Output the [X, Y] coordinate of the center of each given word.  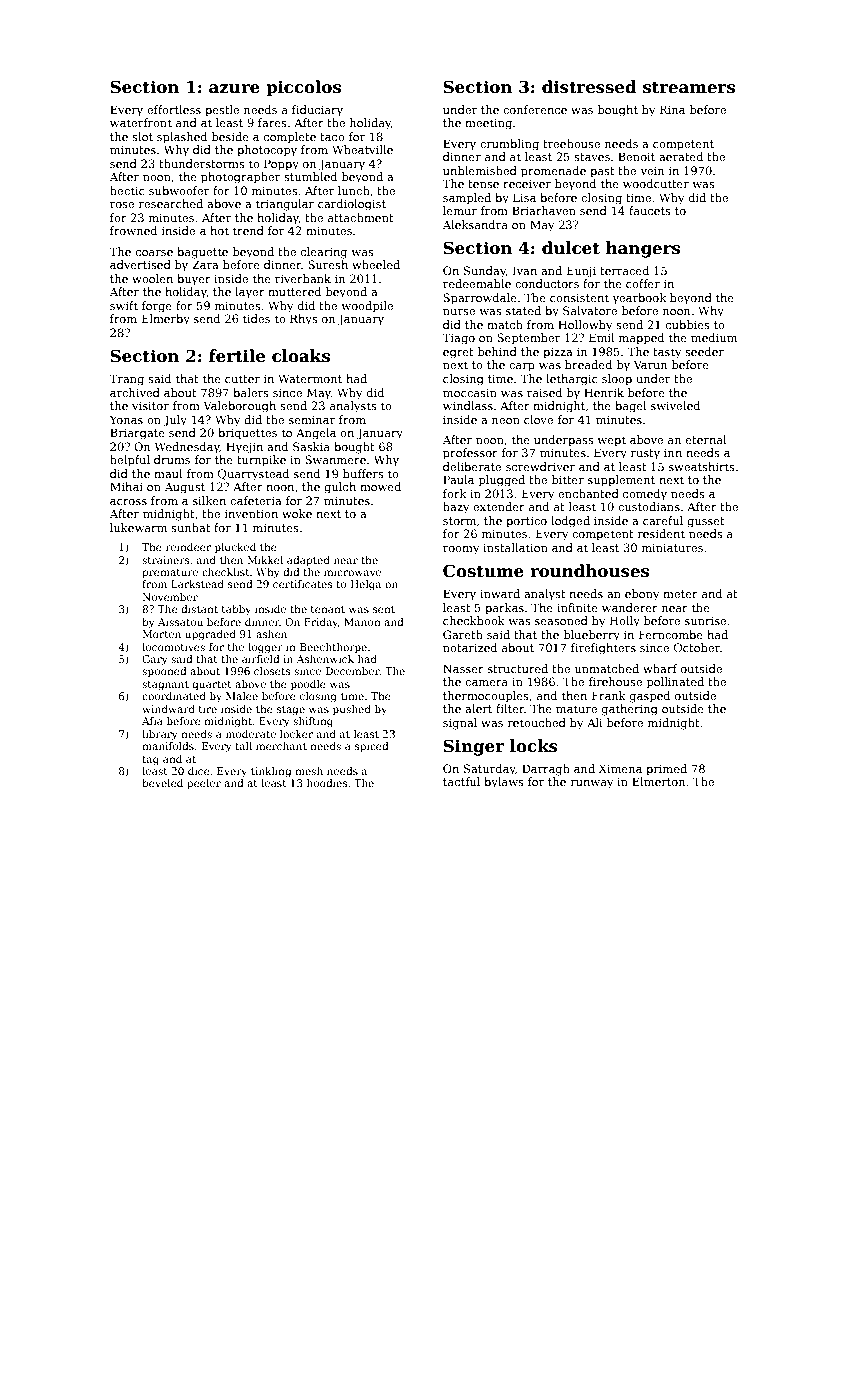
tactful [461, 781]
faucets [650, 210]
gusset [706, 522]
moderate [251, 734]
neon [506, 421]
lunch [354, 190]
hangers [643, 249]
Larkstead [197, 584]
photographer [240, 178]
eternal [706, 439]
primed [666, 770]
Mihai [126, 486]
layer [250, 293]
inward [500, 593]
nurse [459, 312]
